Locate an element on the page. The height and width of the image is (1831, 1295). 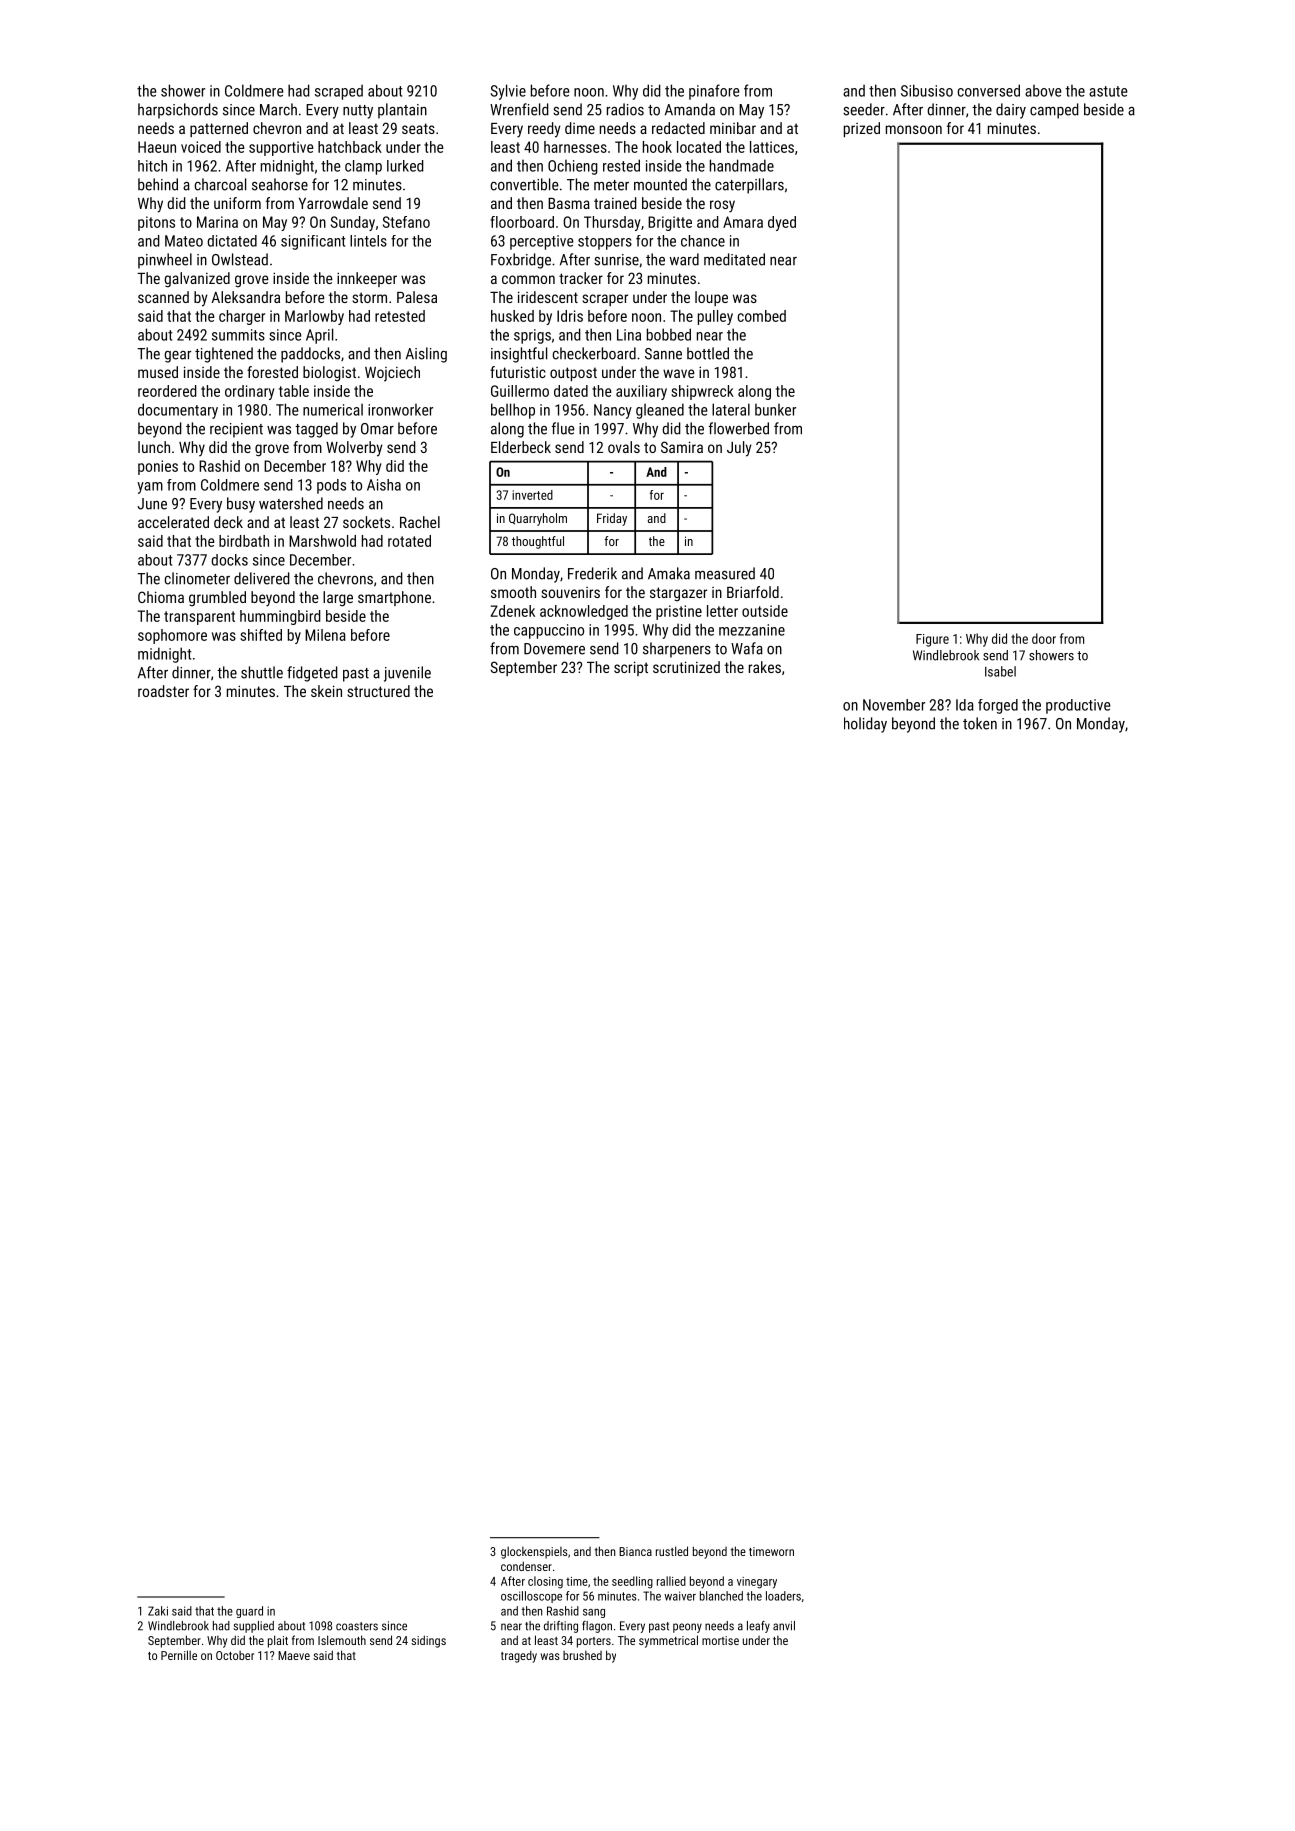
Sylvie is located at coordinates (508, 92).
